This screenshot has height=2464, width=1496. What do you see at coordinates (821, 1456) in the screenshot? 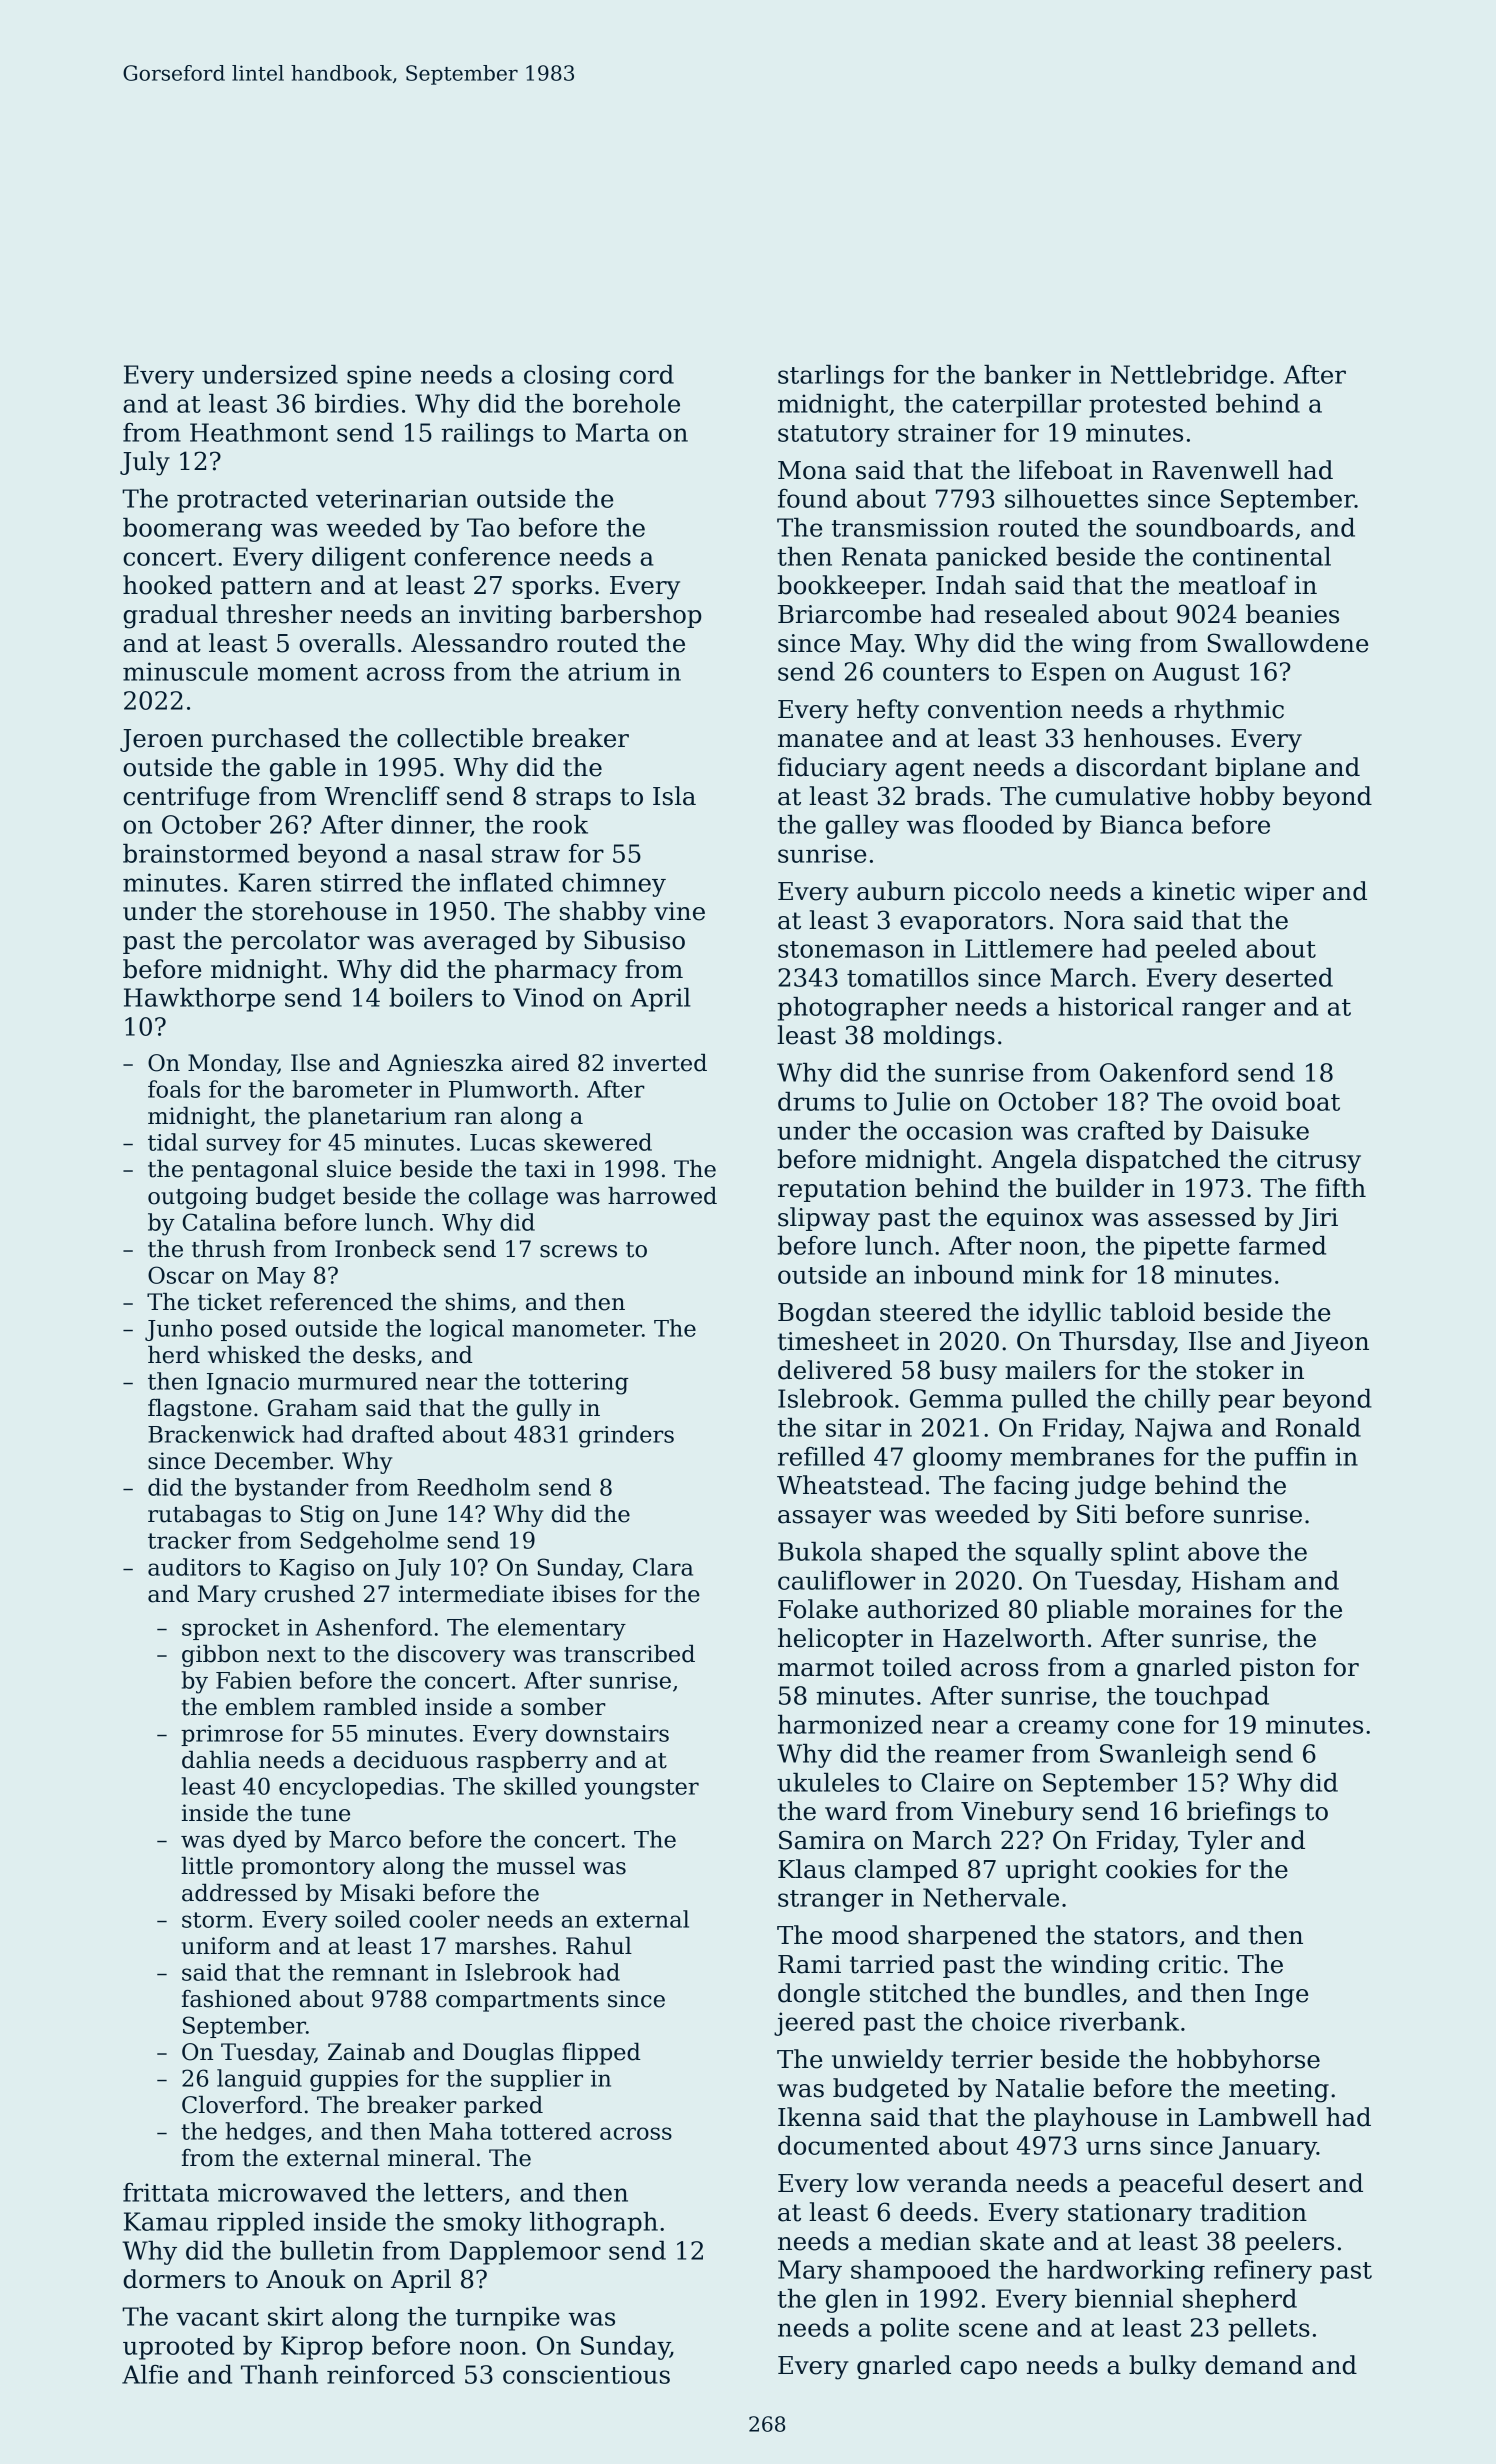
I see `refilled` at bounding box center [821, 1456].
